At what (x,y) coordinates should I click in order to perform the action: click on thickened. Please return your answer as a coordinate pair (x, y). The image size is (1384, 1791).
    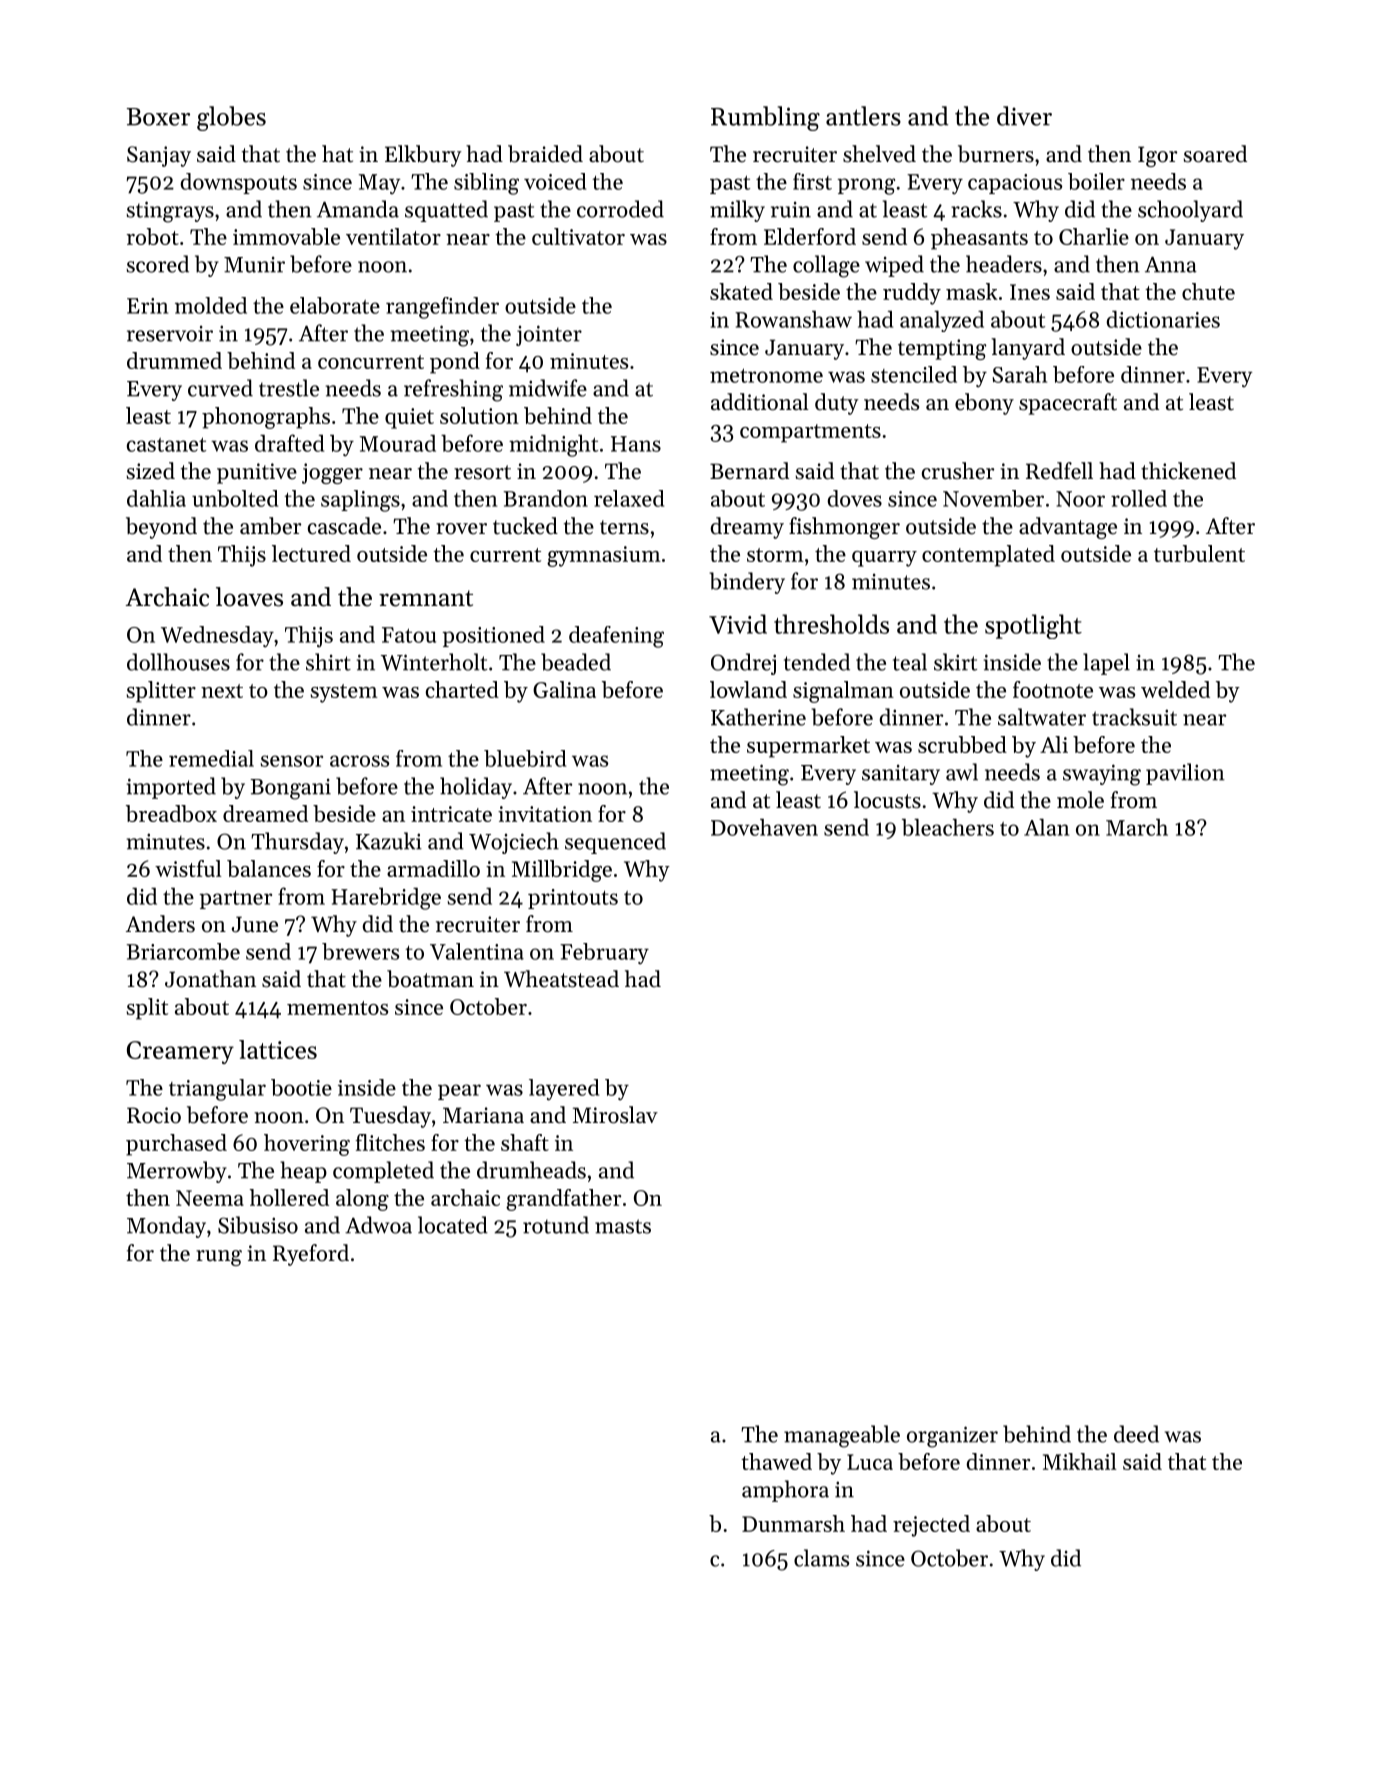
    Looking at the image, I should click on (1188, 471).
